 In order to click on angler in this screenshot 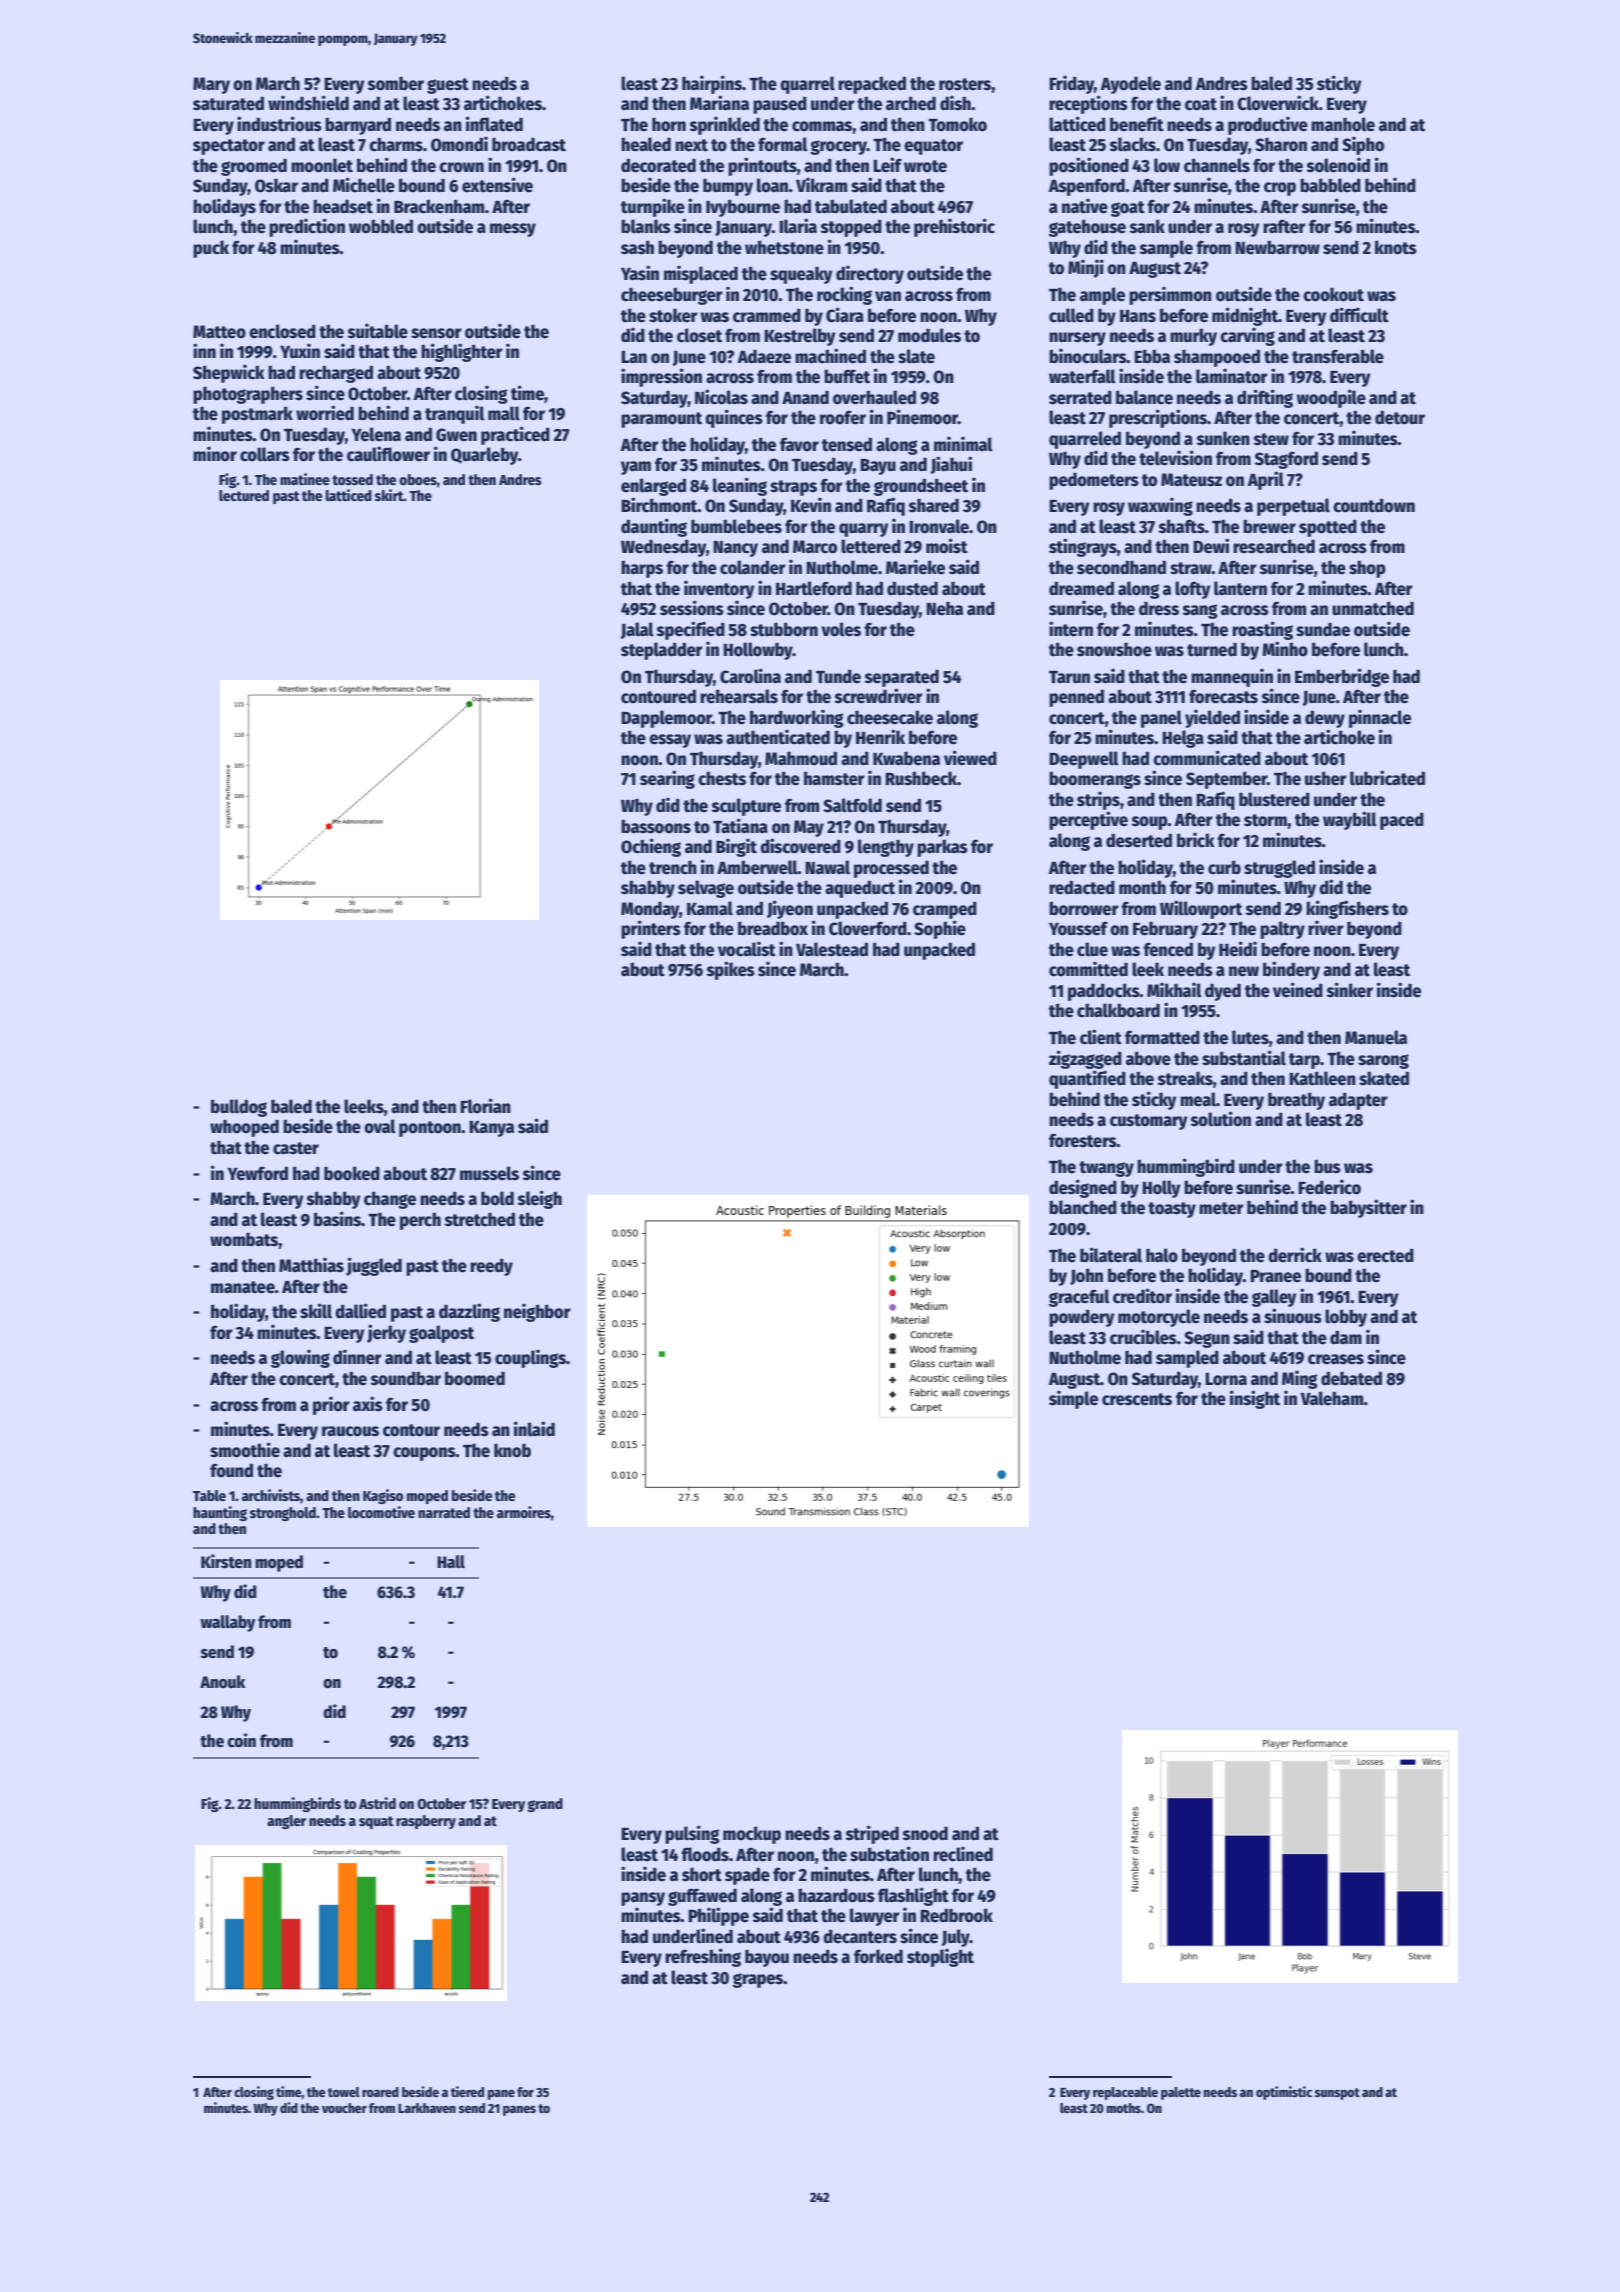, I will do `click(286, 1822)`.
